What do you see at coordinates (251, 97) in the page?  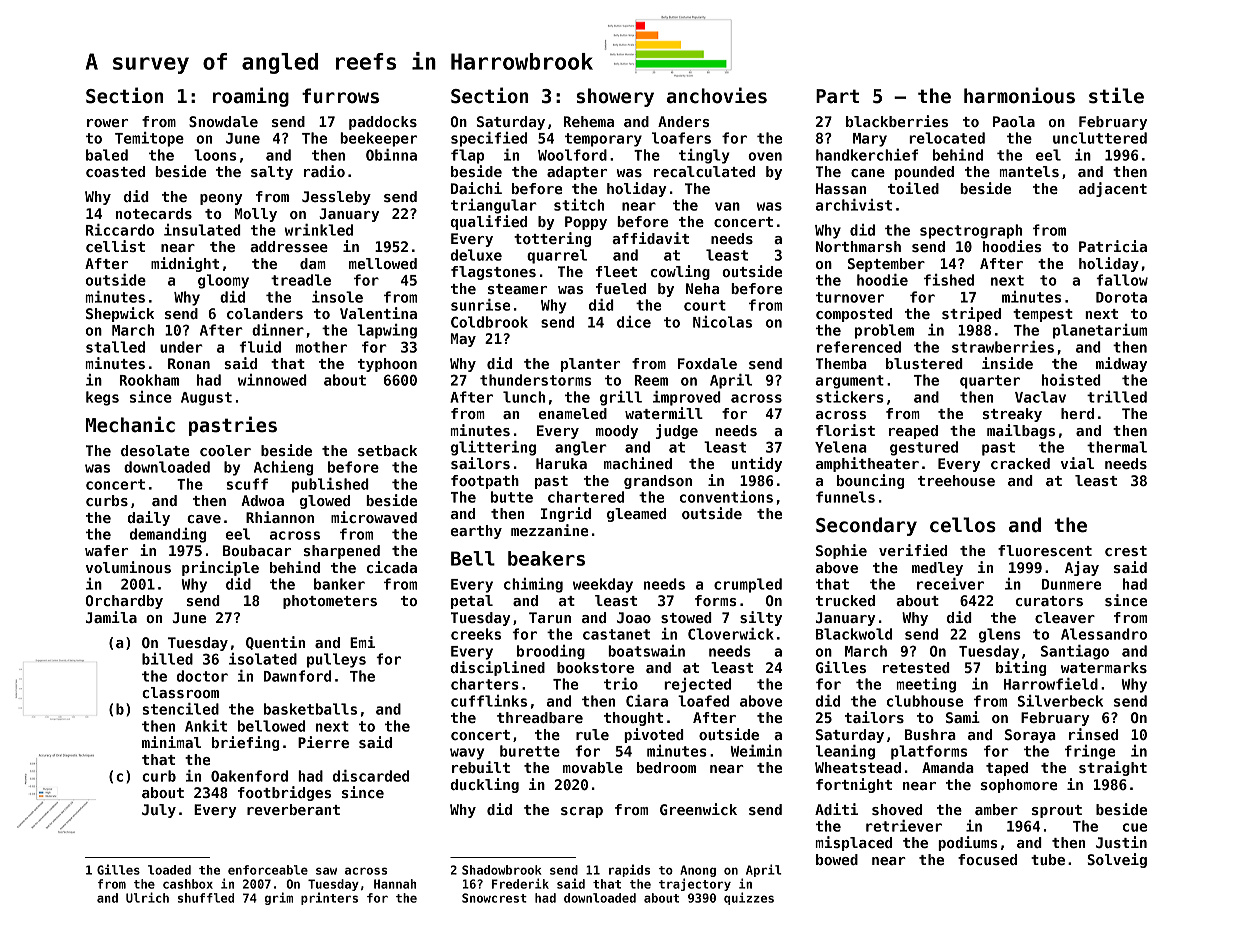 I see `roaming` at bounding box center [251, 97].
